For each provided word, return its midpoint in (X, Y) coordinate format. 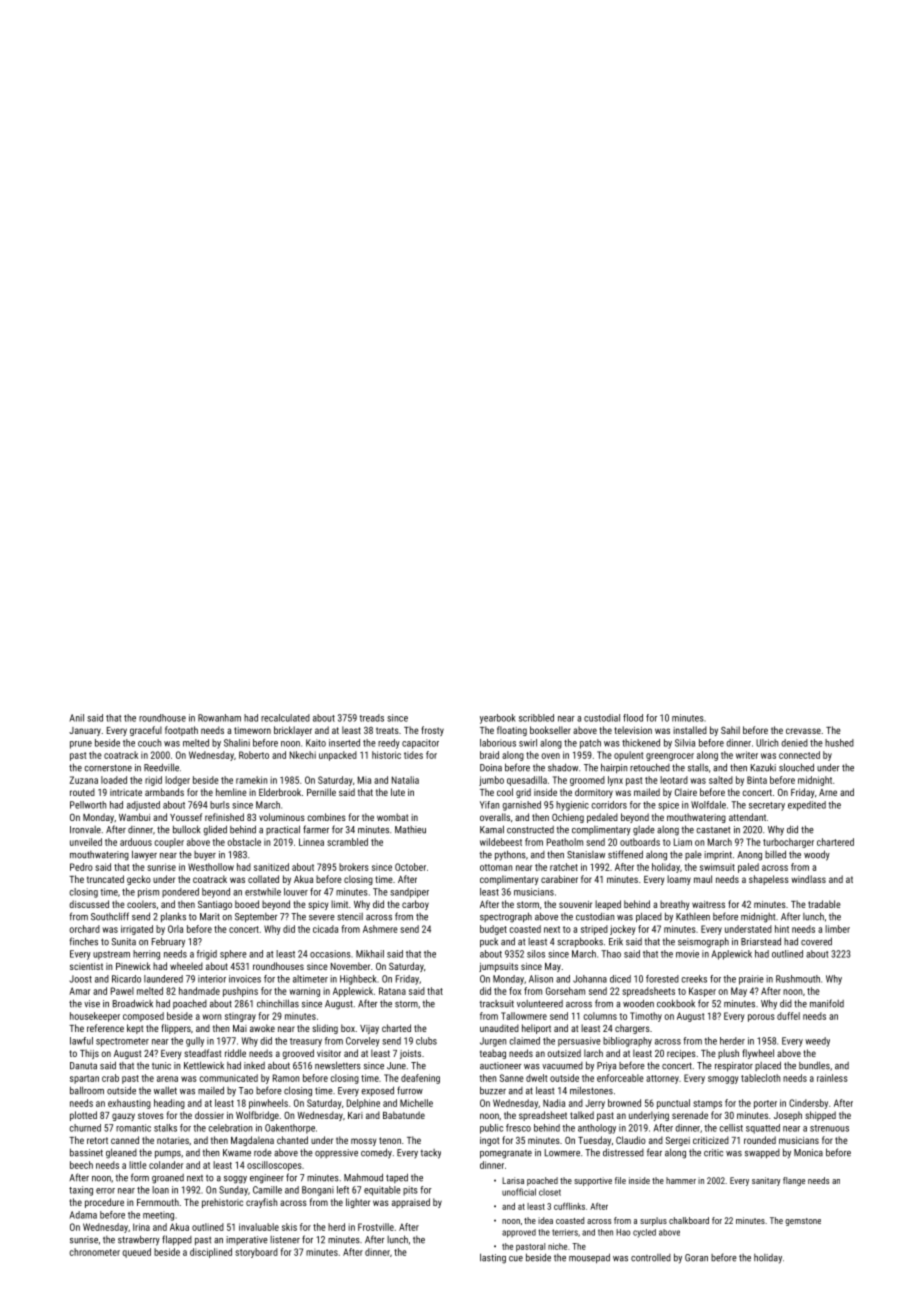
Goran (696, 1258)
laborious (498, 743)
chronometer (94, 1252)
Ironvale (85, 830)
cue (516, 1259)
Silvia (685, 743)
